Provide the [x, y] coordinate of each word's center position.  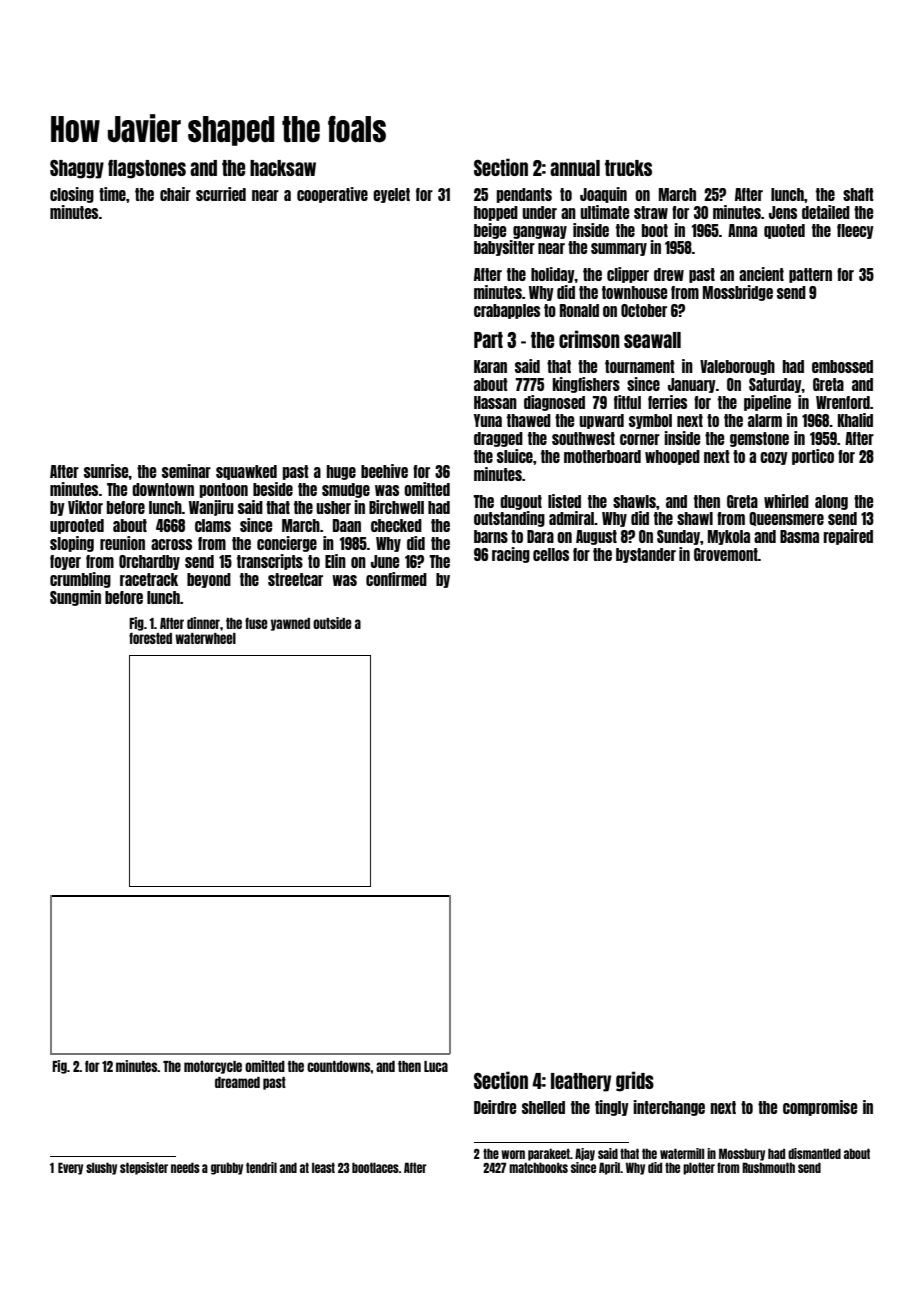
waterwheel [205, 638]
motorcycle [213, 1067]
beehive [384, 471]
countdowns [339, 1066]
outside [332, 623]
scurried [221, 194]
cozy [774, 458]
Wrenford [843, 402]
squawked [246, 472]
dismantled [814, 1153]
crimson [589, 339]
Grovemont [726, 554]
